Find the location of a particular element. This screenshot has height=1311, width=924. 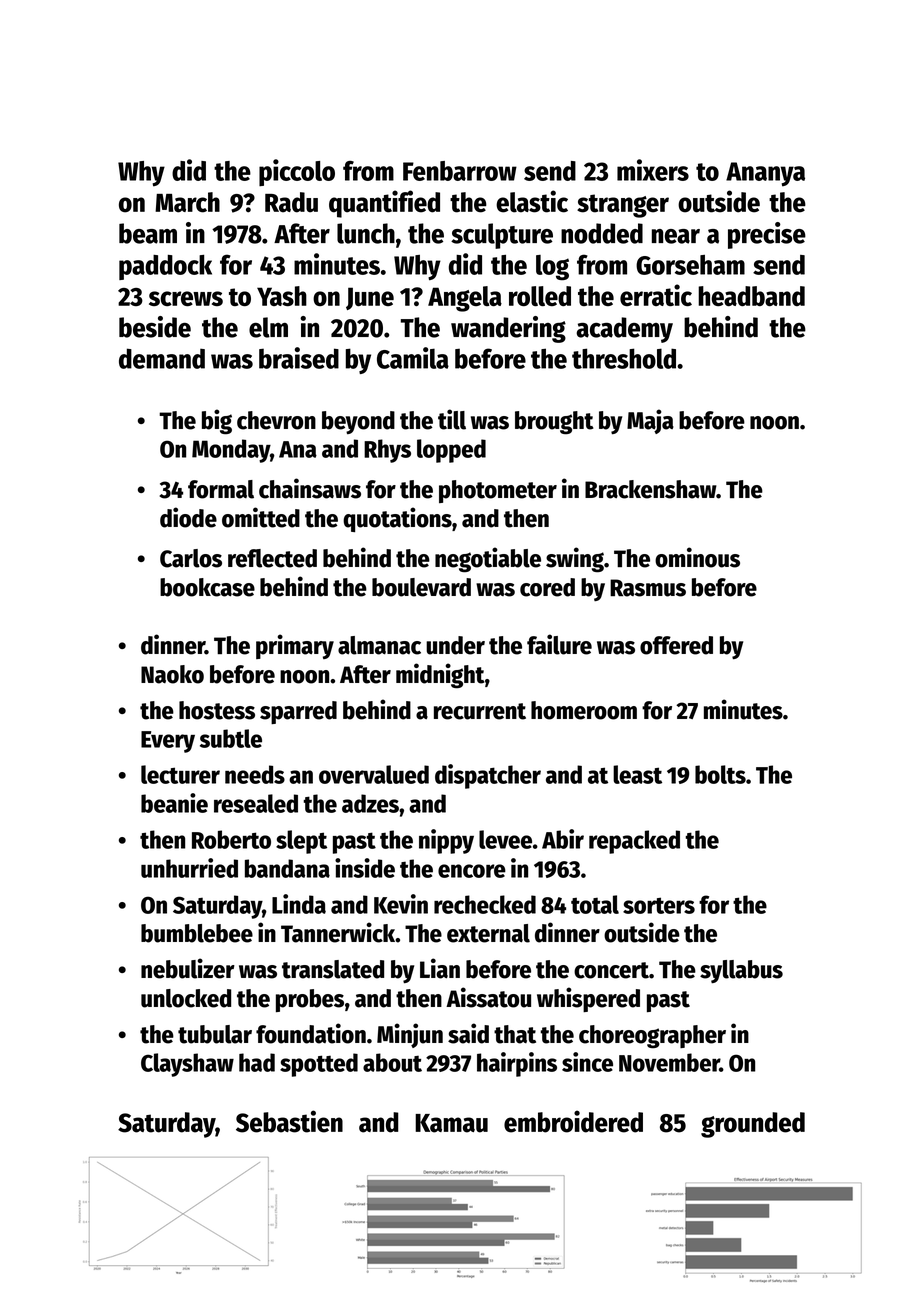

had is located at coordinates (257, 1062).
